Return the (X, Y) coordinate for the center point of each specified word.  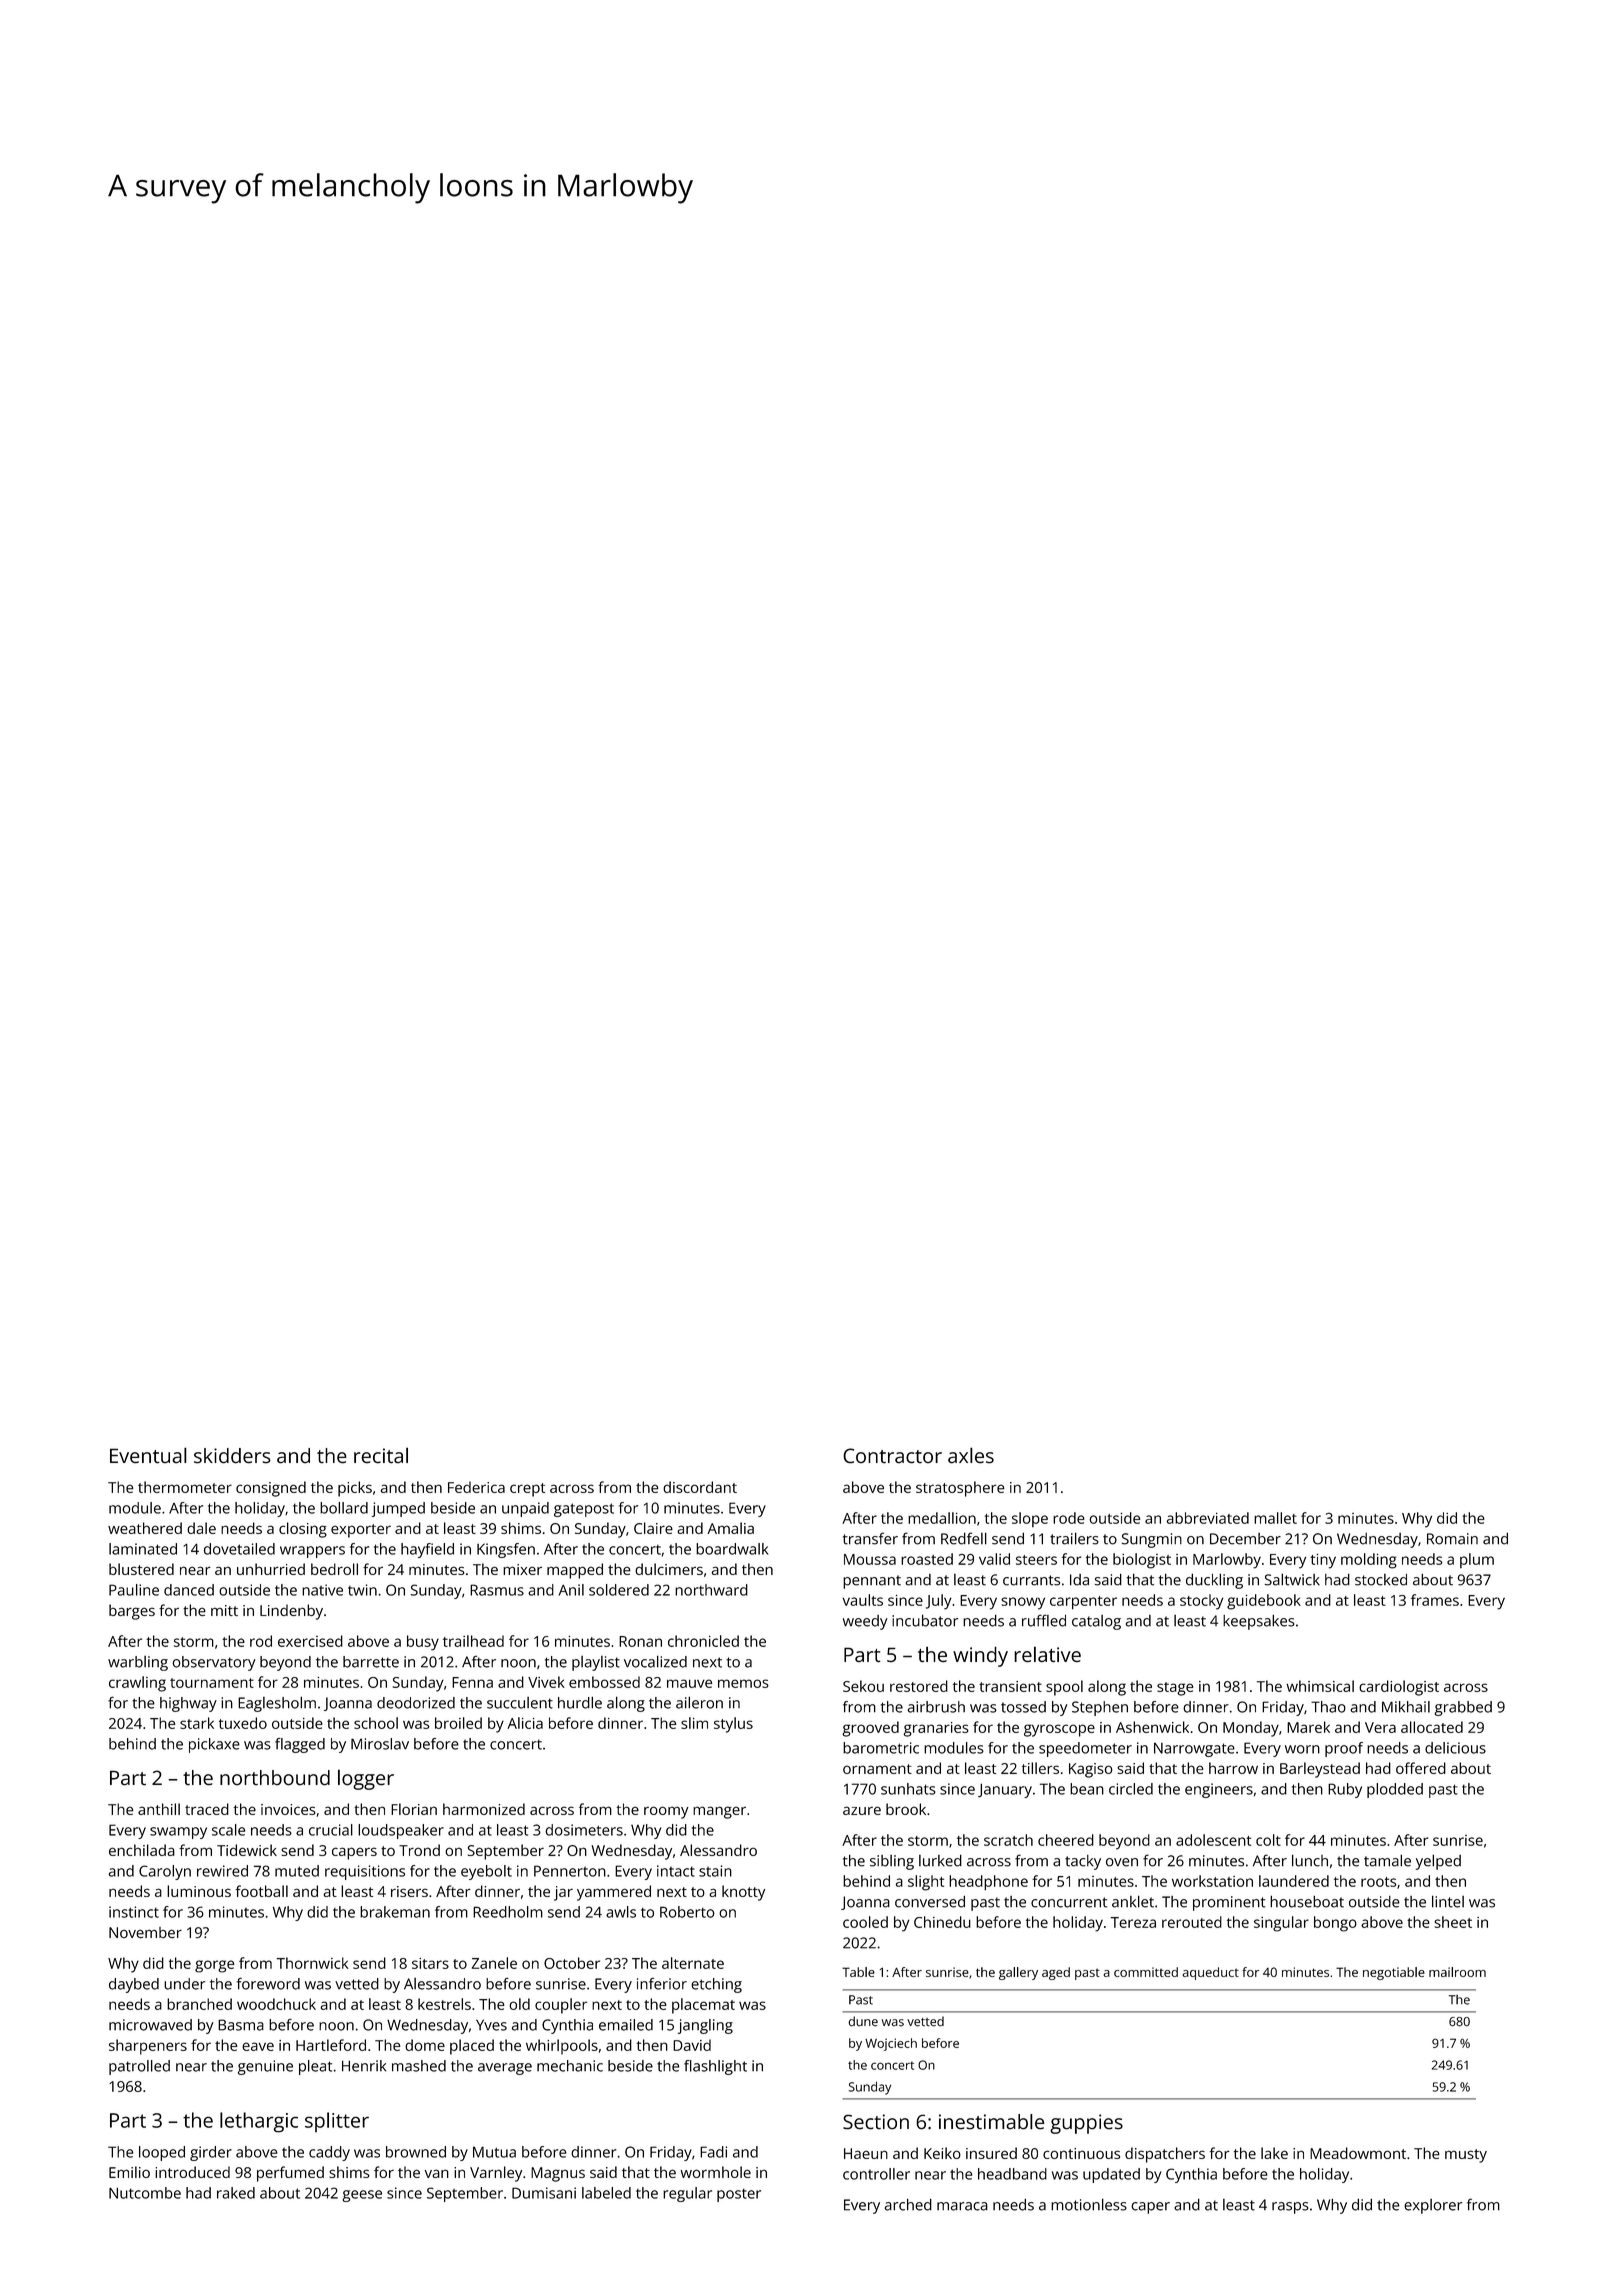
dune (863, 2021)
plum (1477, 1560)
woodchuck (276, 2004)
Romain (1452, 1539)
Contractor (893, 1456)
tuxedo (243, 1723)
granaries (936, 1729)
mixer (522, 1569)
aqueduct (1211, 1973)
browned (416, 2152)
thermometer (185, 1487)
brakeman (395, 1912)
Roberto (687, 1912)
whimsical (1320, 1686)
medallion (942, 1518)
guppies (1086, 2124)
